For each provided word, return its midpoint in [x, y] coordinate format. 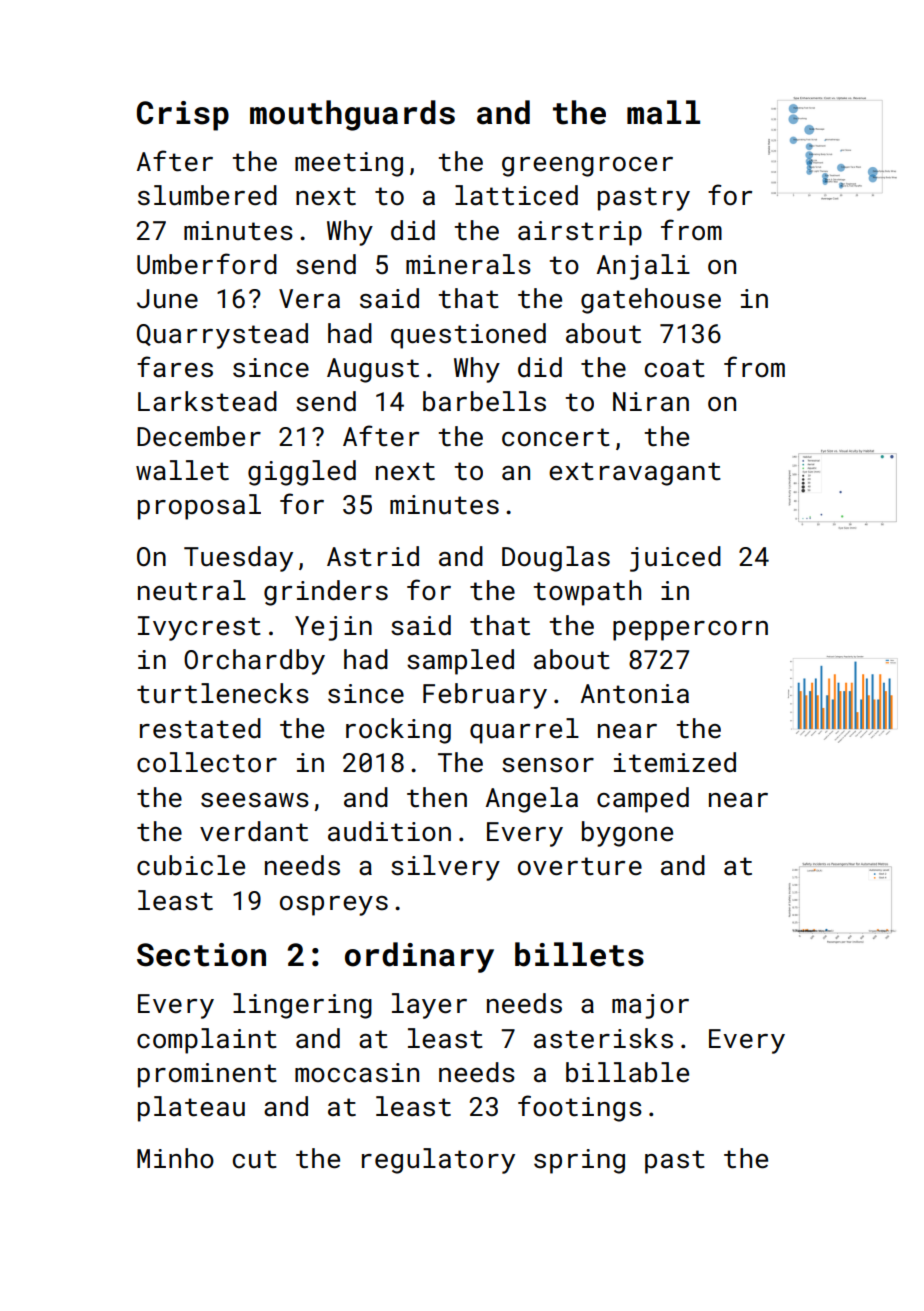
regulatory [438, 1161]
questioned [468, 336]
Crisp [183, 116]
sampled [460, 662]
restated [200, 728]
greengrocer [587, 167]
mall [663, 112]
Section [201, 955]
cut [255, 1159]
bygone [627, 834]
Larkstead [207, 401]
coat [675, 368]
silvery [445, 868]
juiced [675, 559]
